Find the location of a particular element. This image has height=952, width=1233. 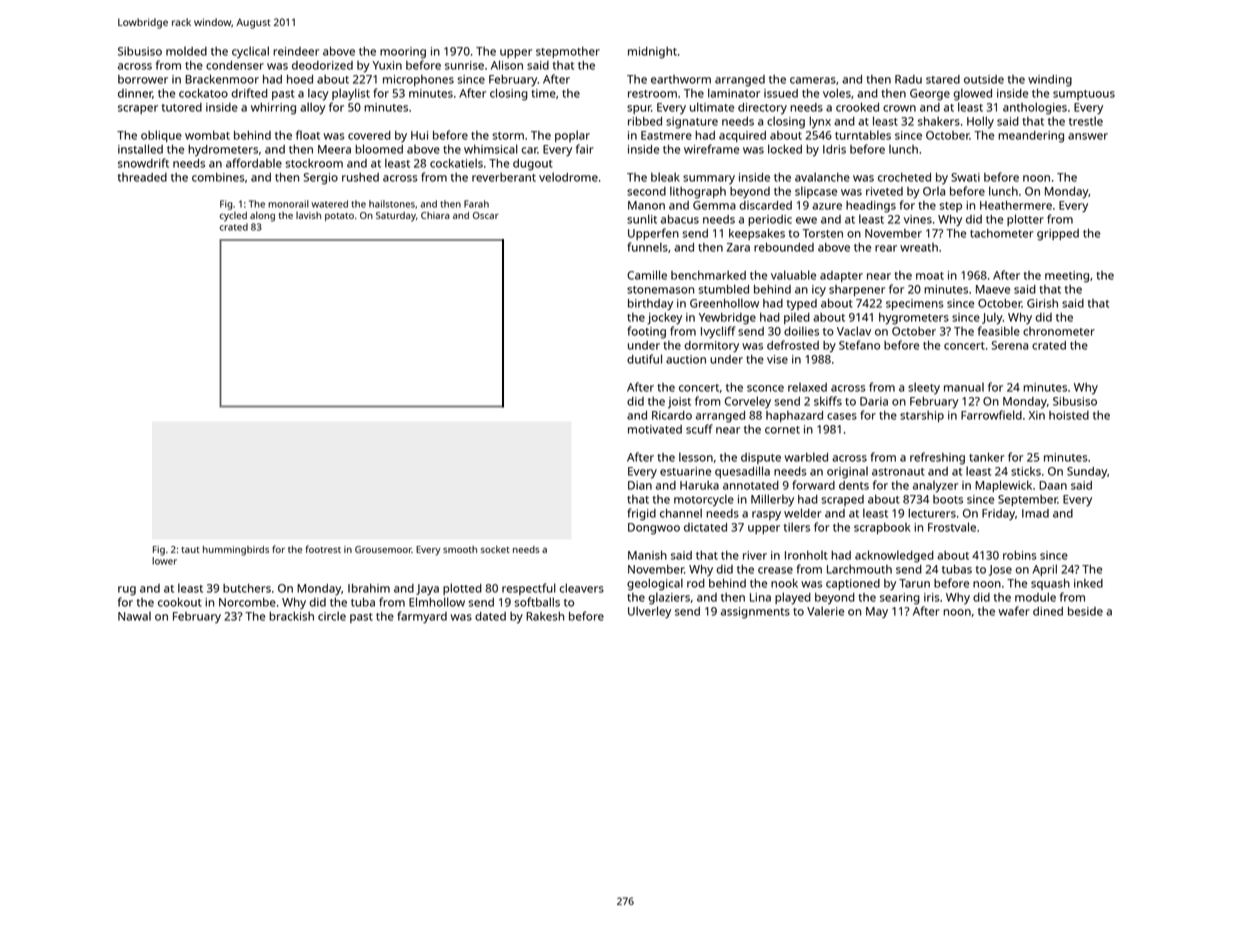

chronometer is located at coordinates (1059, 331).
